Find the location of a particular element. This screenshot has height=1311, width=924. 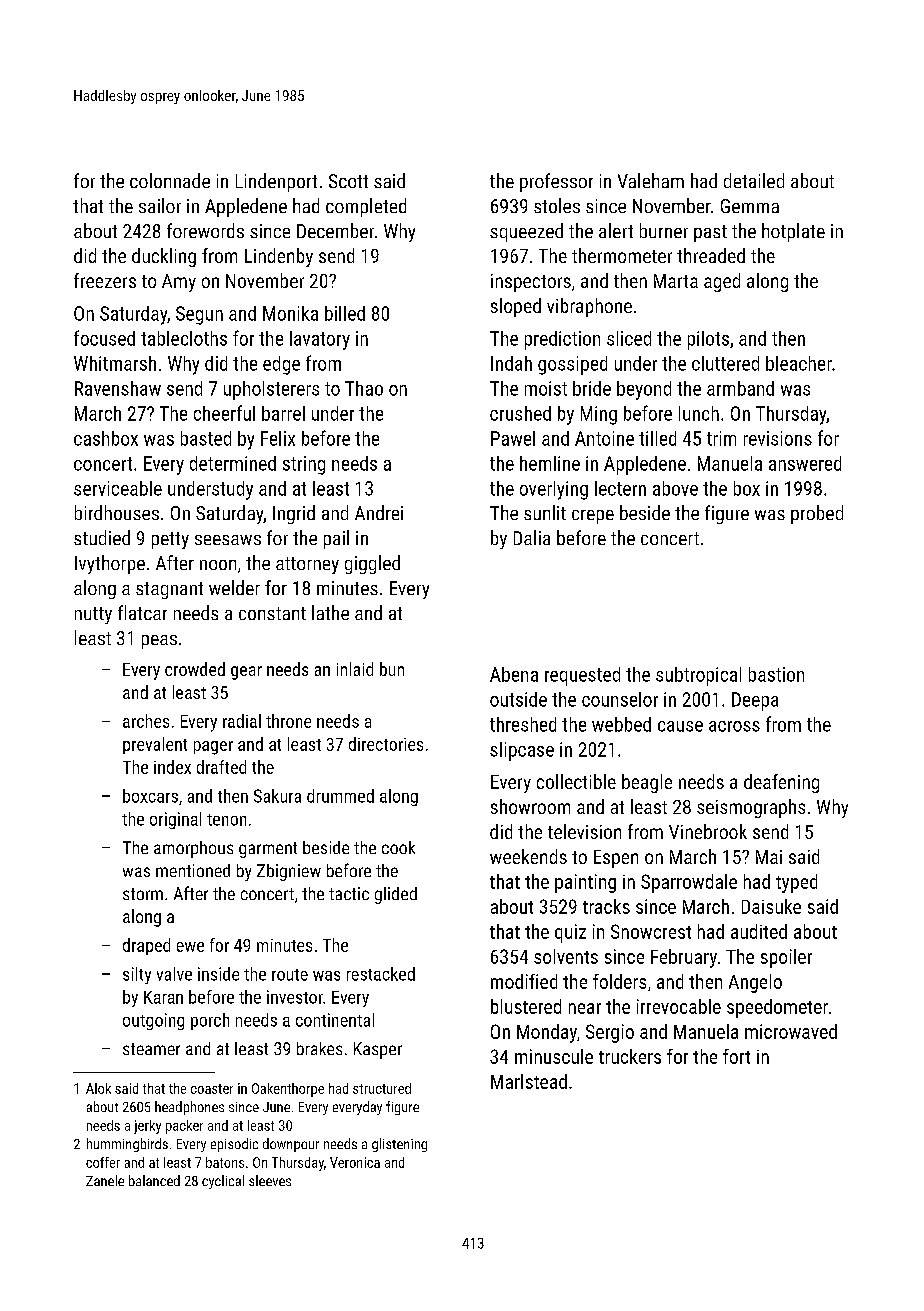

Oakenthorpe is located at coordinates (288, 1090).
